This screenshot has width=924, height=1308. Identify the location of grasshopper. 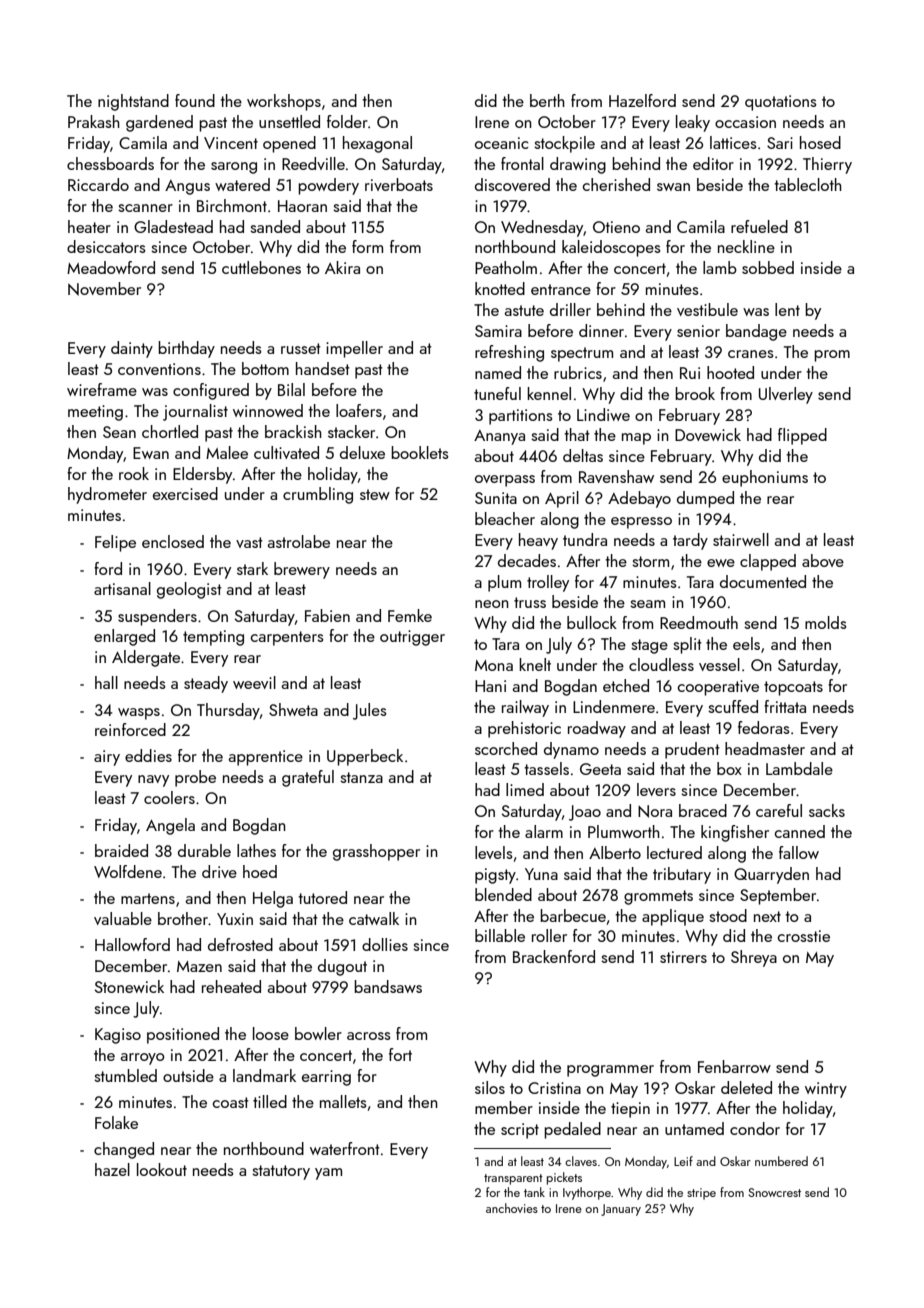
(376, 852).
